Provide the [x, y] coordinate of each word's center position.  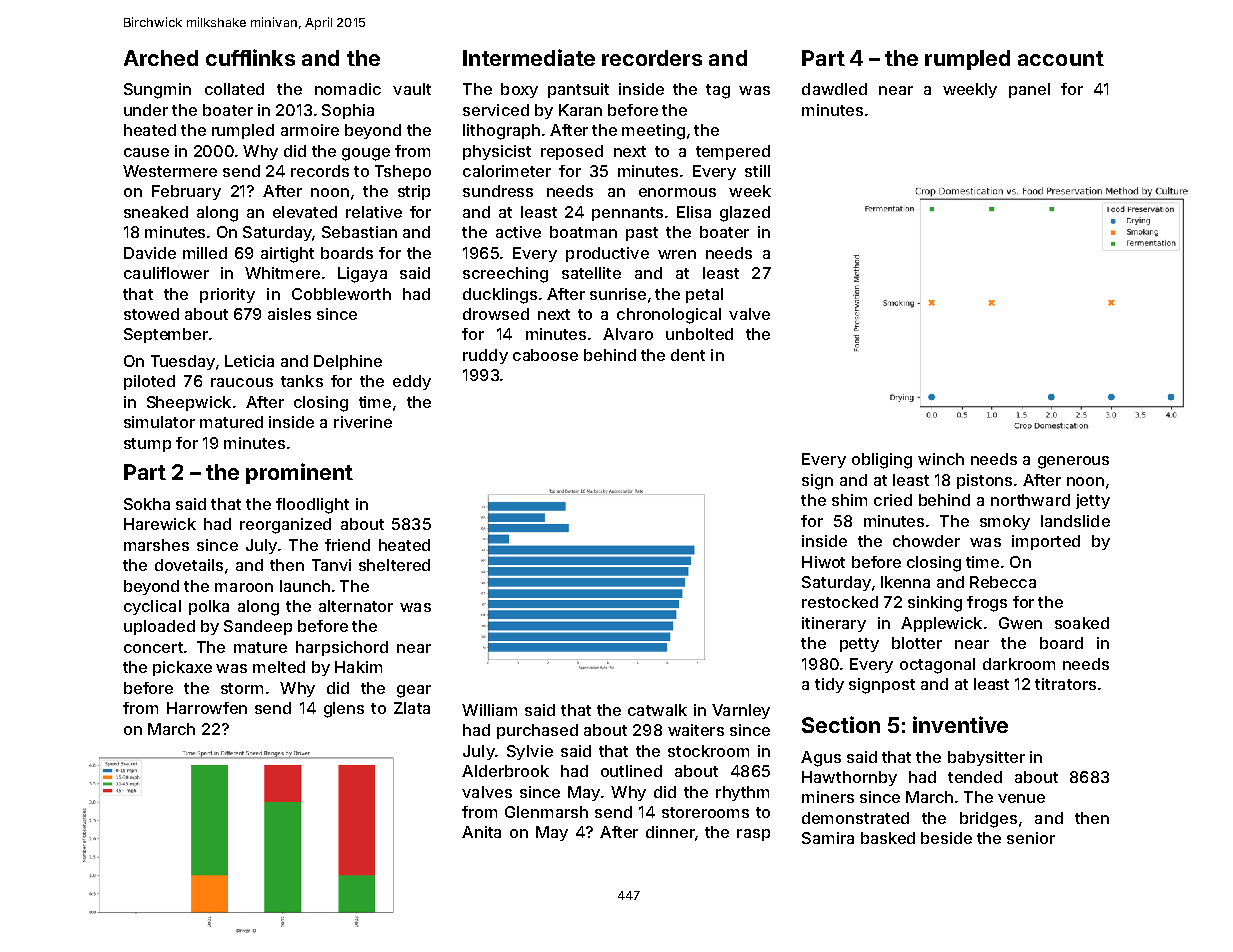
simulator [159, 422]
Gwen [1020, 623]
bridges [988, 820]
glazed [745, 214]
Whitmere [282, 273]
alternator [356, 606]
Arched [161, 58]
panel [1029, 90]
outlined [631, 771]
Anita [481, 832]
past [642, 234]
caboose [545, 355]
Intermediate [529, 57]
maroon [244, 587]
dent [688, 355]
